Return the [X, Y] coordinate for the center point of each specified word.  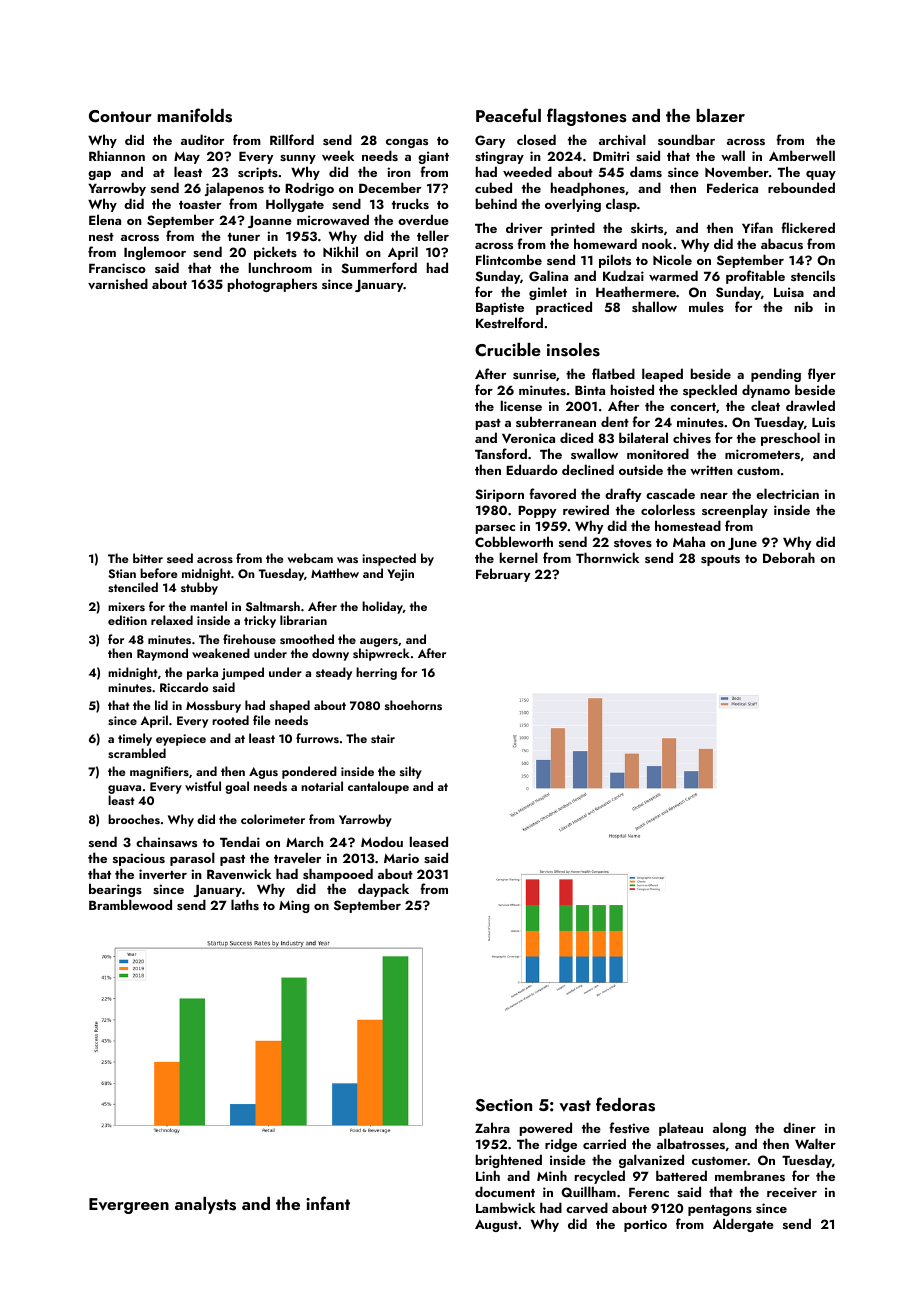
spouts [720, 560]
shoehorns [413, 705]
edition [127, 620]
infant [328, 1203]
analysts [205, 1205]
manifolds [194, 115]
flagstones [587, 117]
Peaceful [508, 115]
